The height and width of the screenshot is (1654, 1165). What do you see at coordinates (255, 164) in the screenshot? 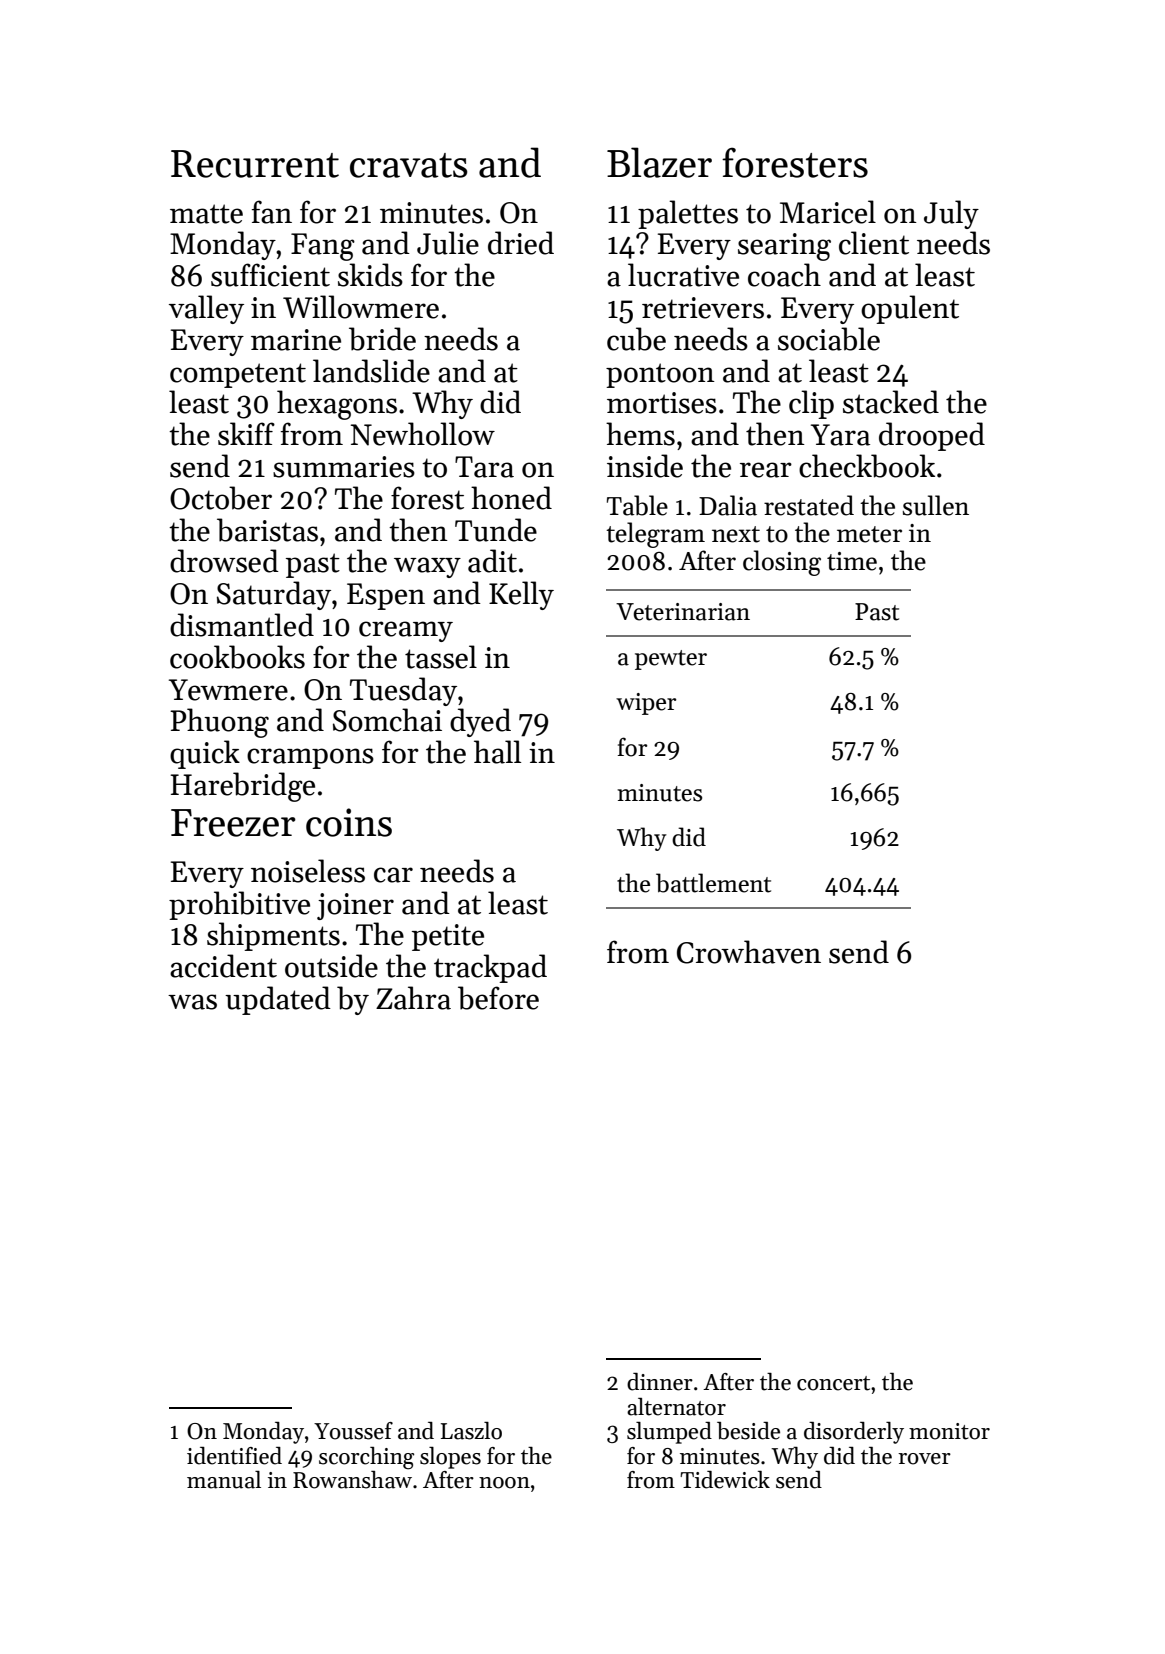
I see `Recurrent` at bounding box center [255, 164].
